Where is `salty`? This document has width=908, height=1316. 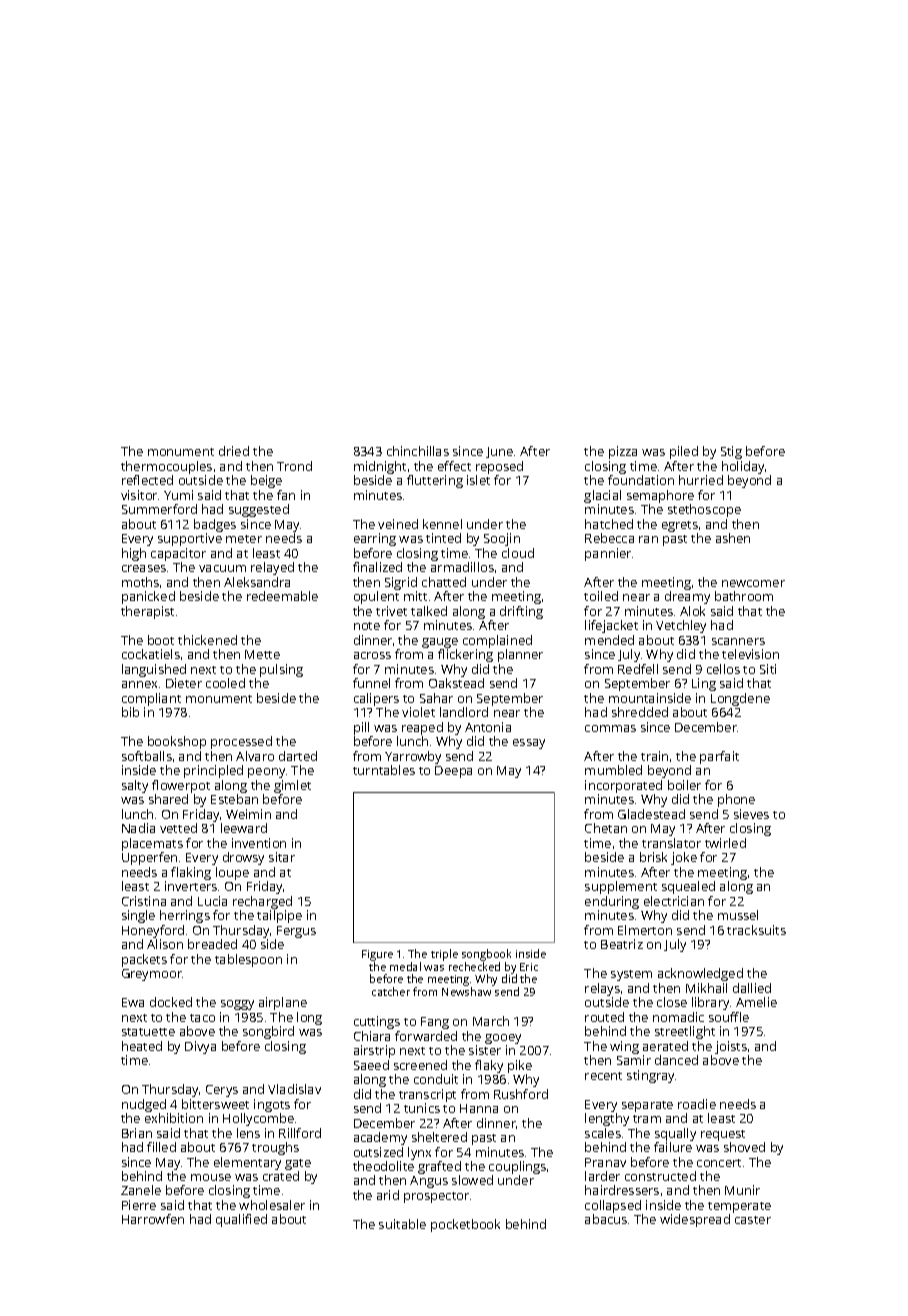 salty is located at coordinates (135, 786).
